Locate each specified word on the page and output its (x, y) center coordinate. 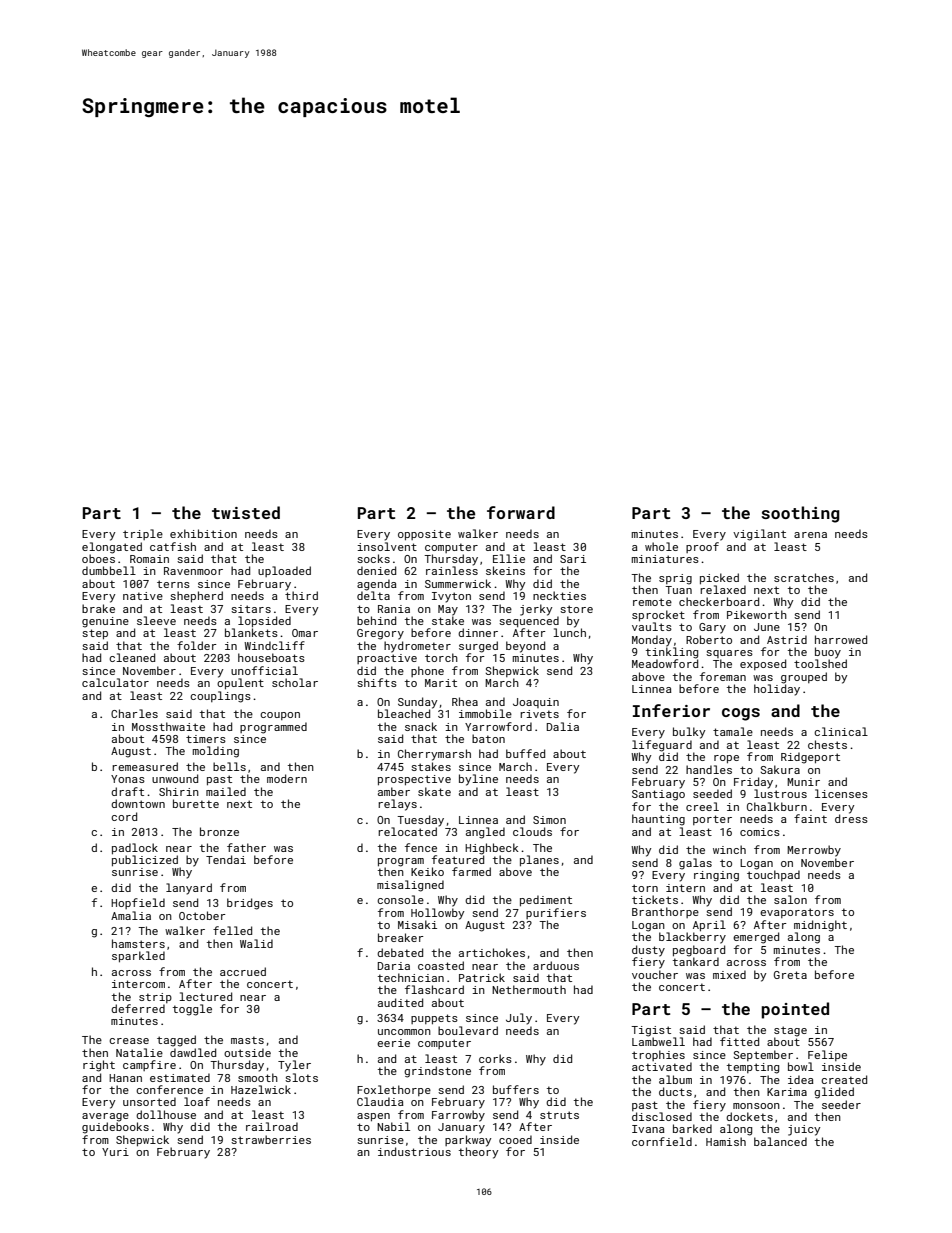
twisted (246, 512)
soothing (800, 514)
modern (287, 778)
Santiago (658, 795)
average (105, 1117)
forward (521, 512)
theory (478, 1153)
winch (729, 849)
